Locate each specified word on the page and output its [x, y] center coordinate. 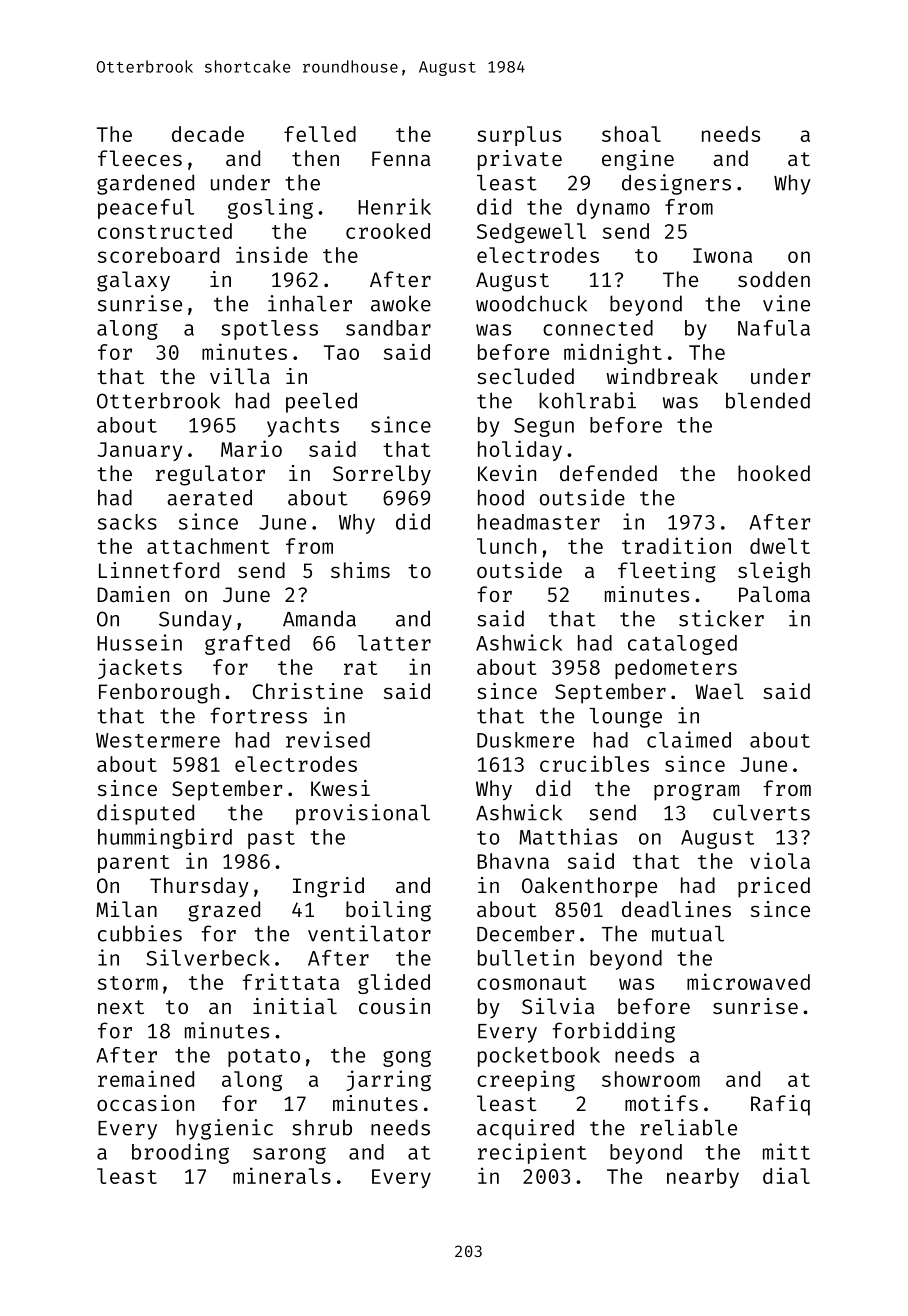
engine [638, 160]
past [271, 840]
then [315, 158]
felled [320, 134]
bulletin [526, 957]
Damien [133, 594]
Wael [719, 691]
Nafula [774, 328]
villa [240, 376]
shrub [322, 1127]
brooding [180, 1153]
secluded [525, 376]
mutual [688, 934]
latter [394, 643]
